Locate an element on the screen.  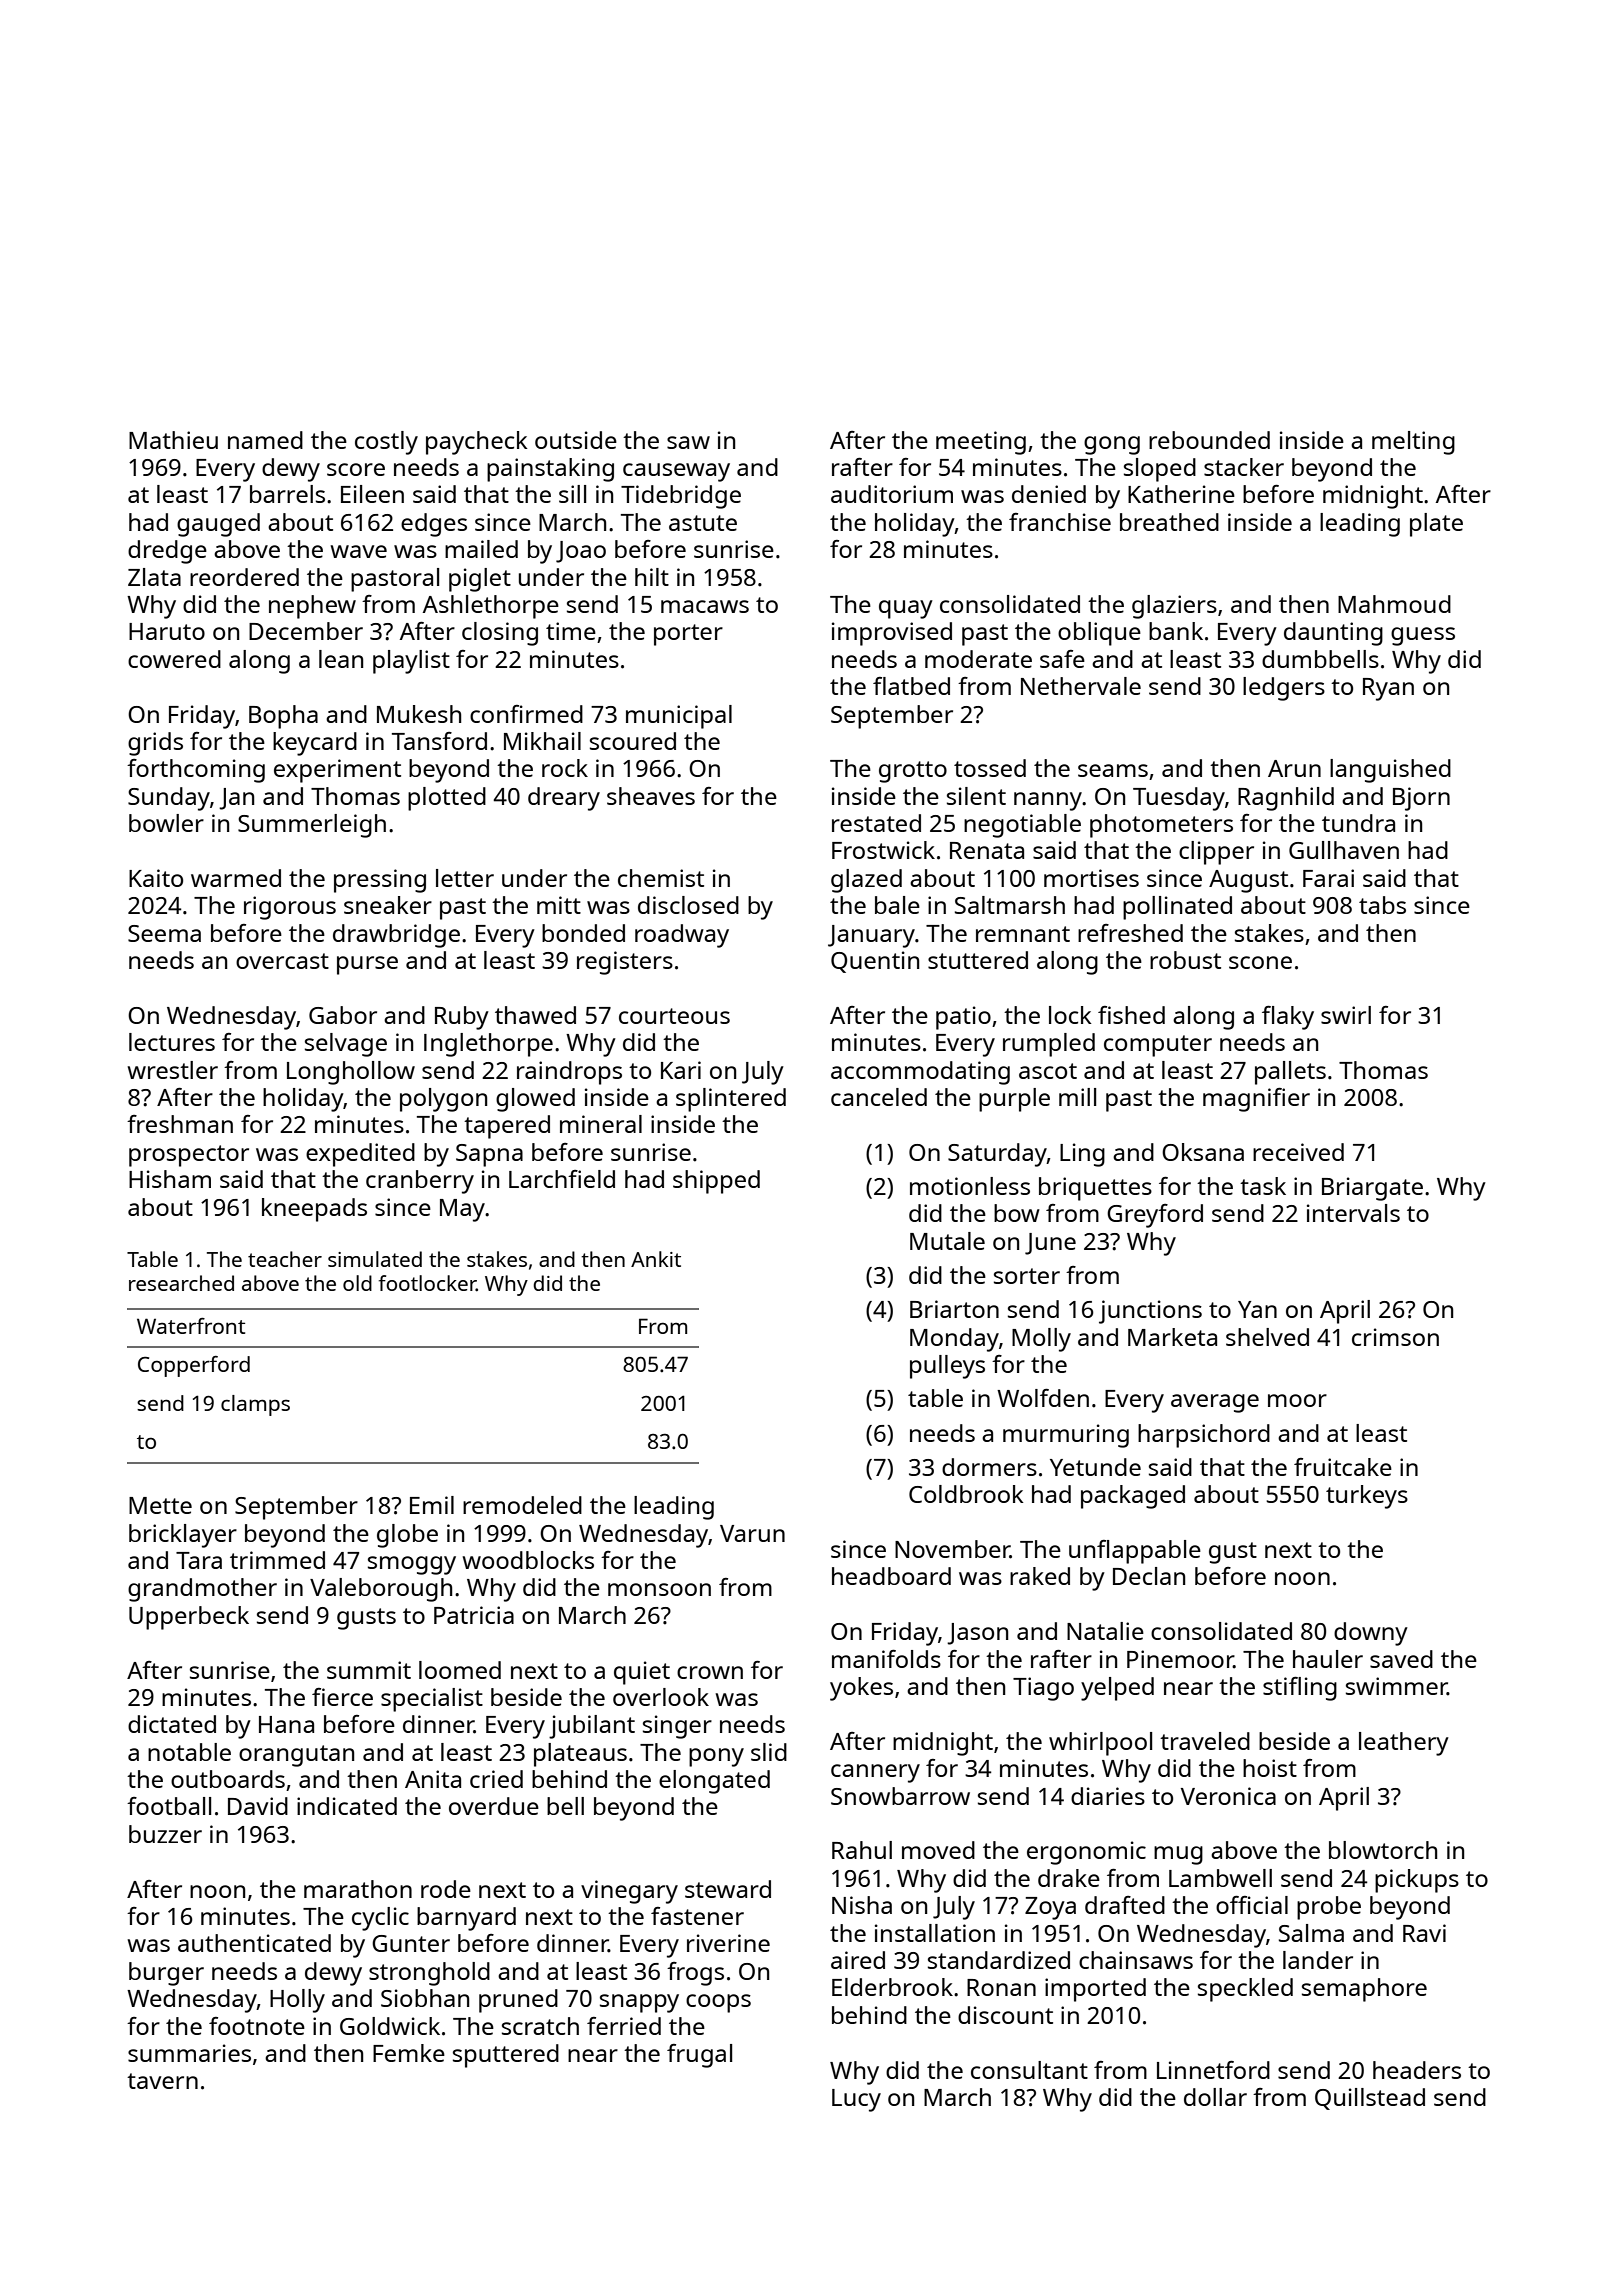
sputtered is located at coordinates (506, 2056).
